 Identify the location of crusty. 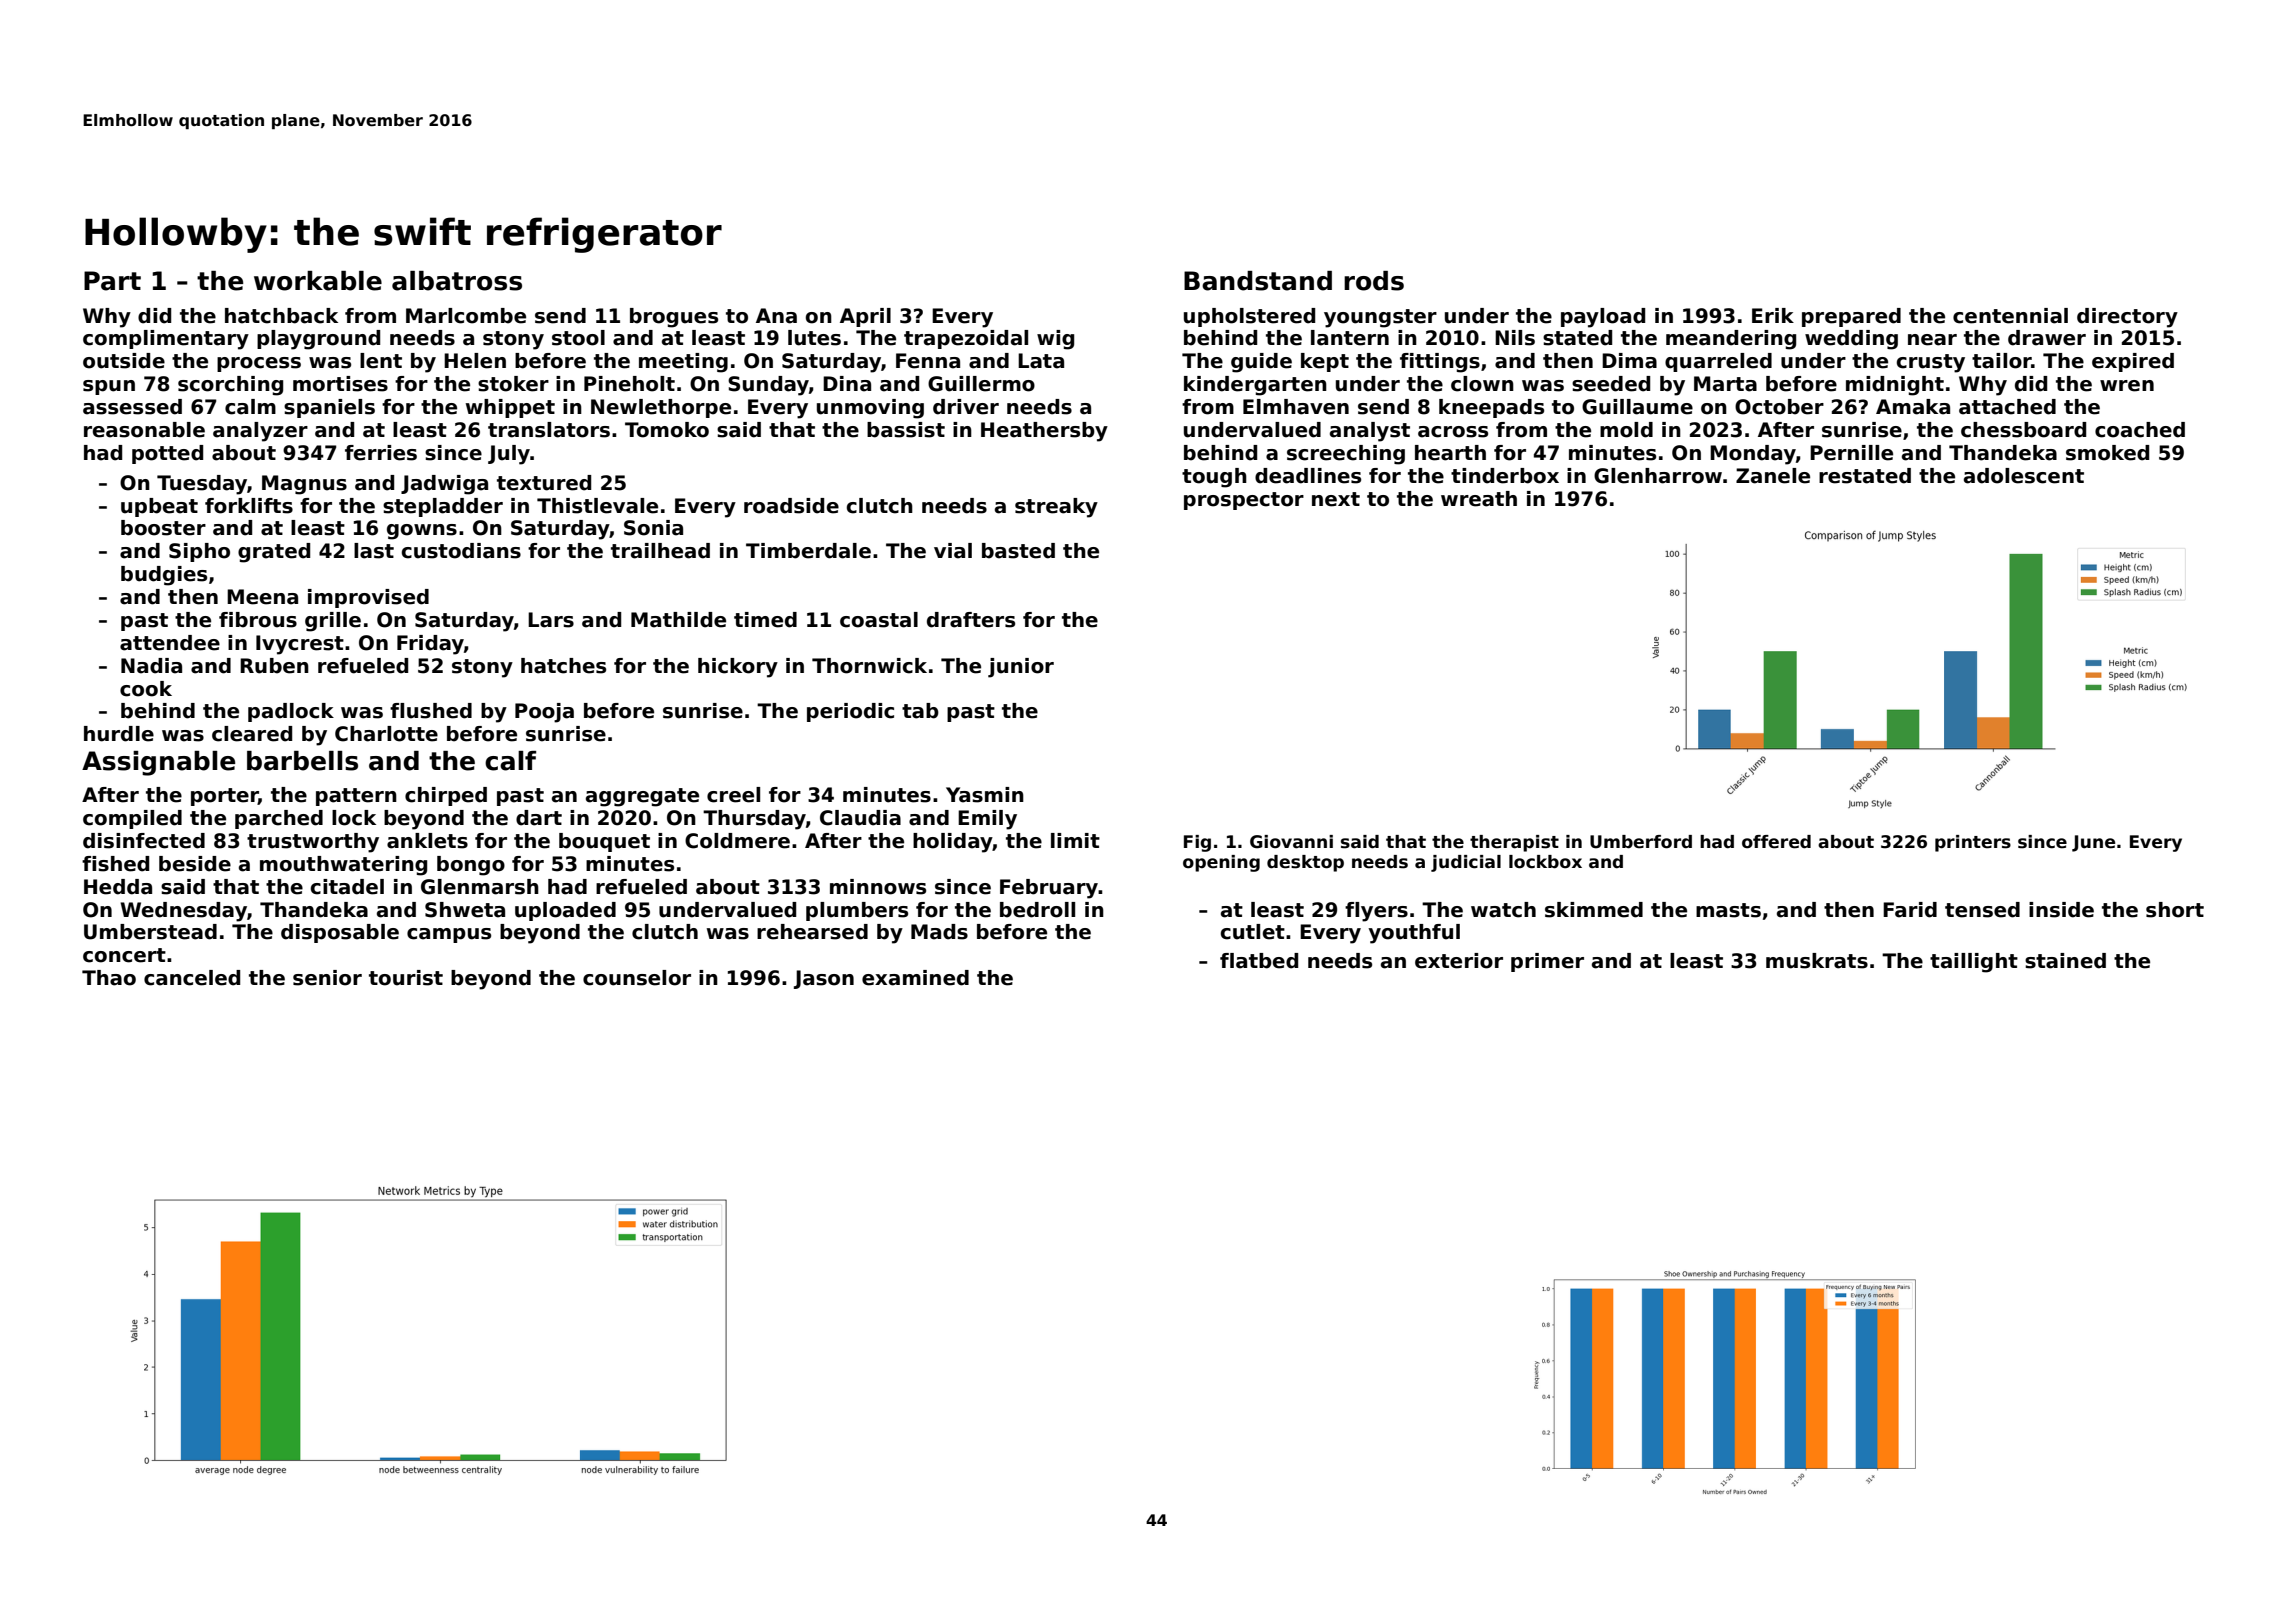
(1931, 363).
